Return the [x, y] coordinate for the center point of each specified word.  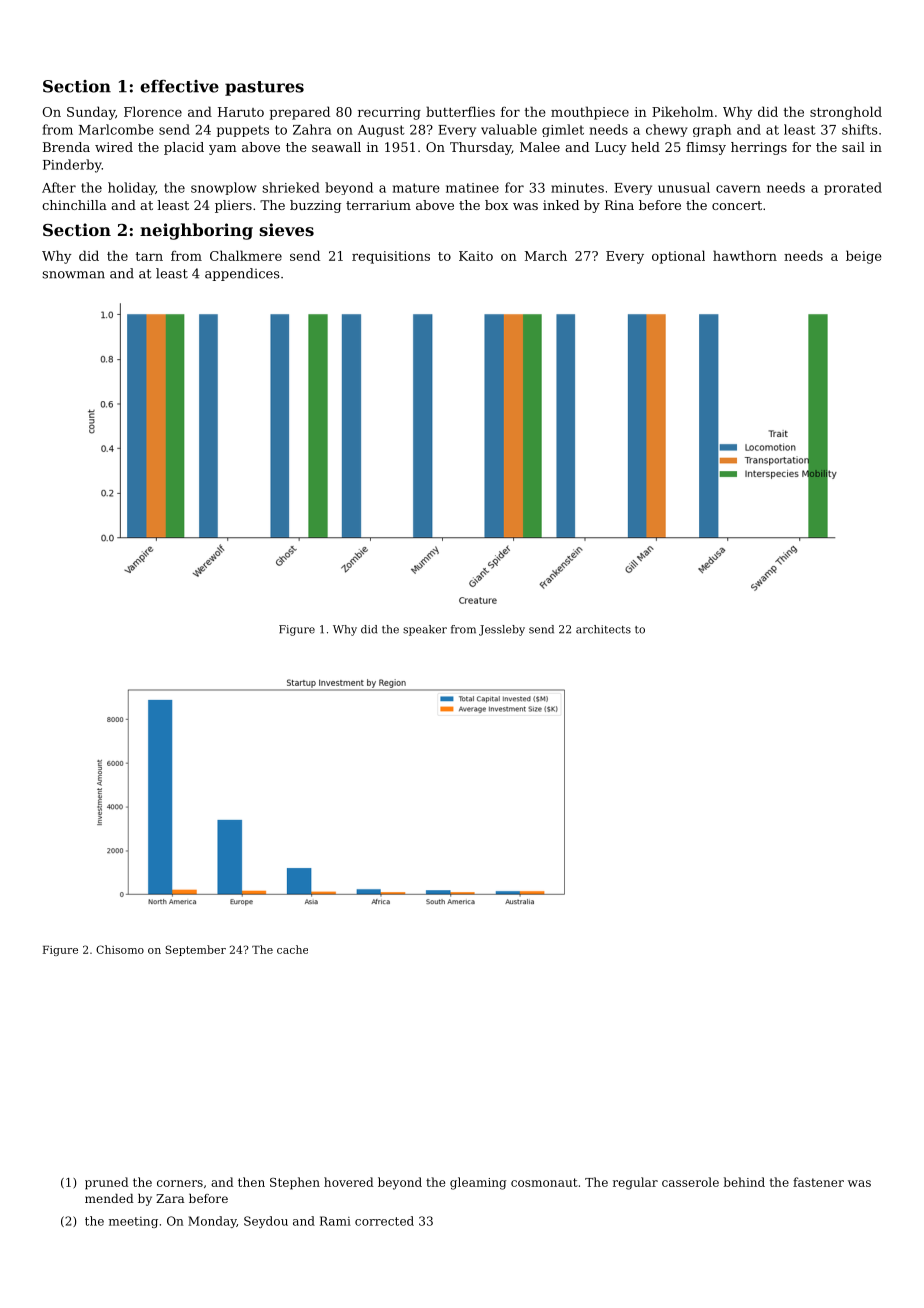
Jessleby [502, 630]
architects [603, 629]
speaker [425, 630]
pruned [107, 1183]
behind [744, 1182]
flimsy [706, 148]
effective [179, 86]
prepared [300, 113]
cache [292, 949]
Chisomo [120, 949]
